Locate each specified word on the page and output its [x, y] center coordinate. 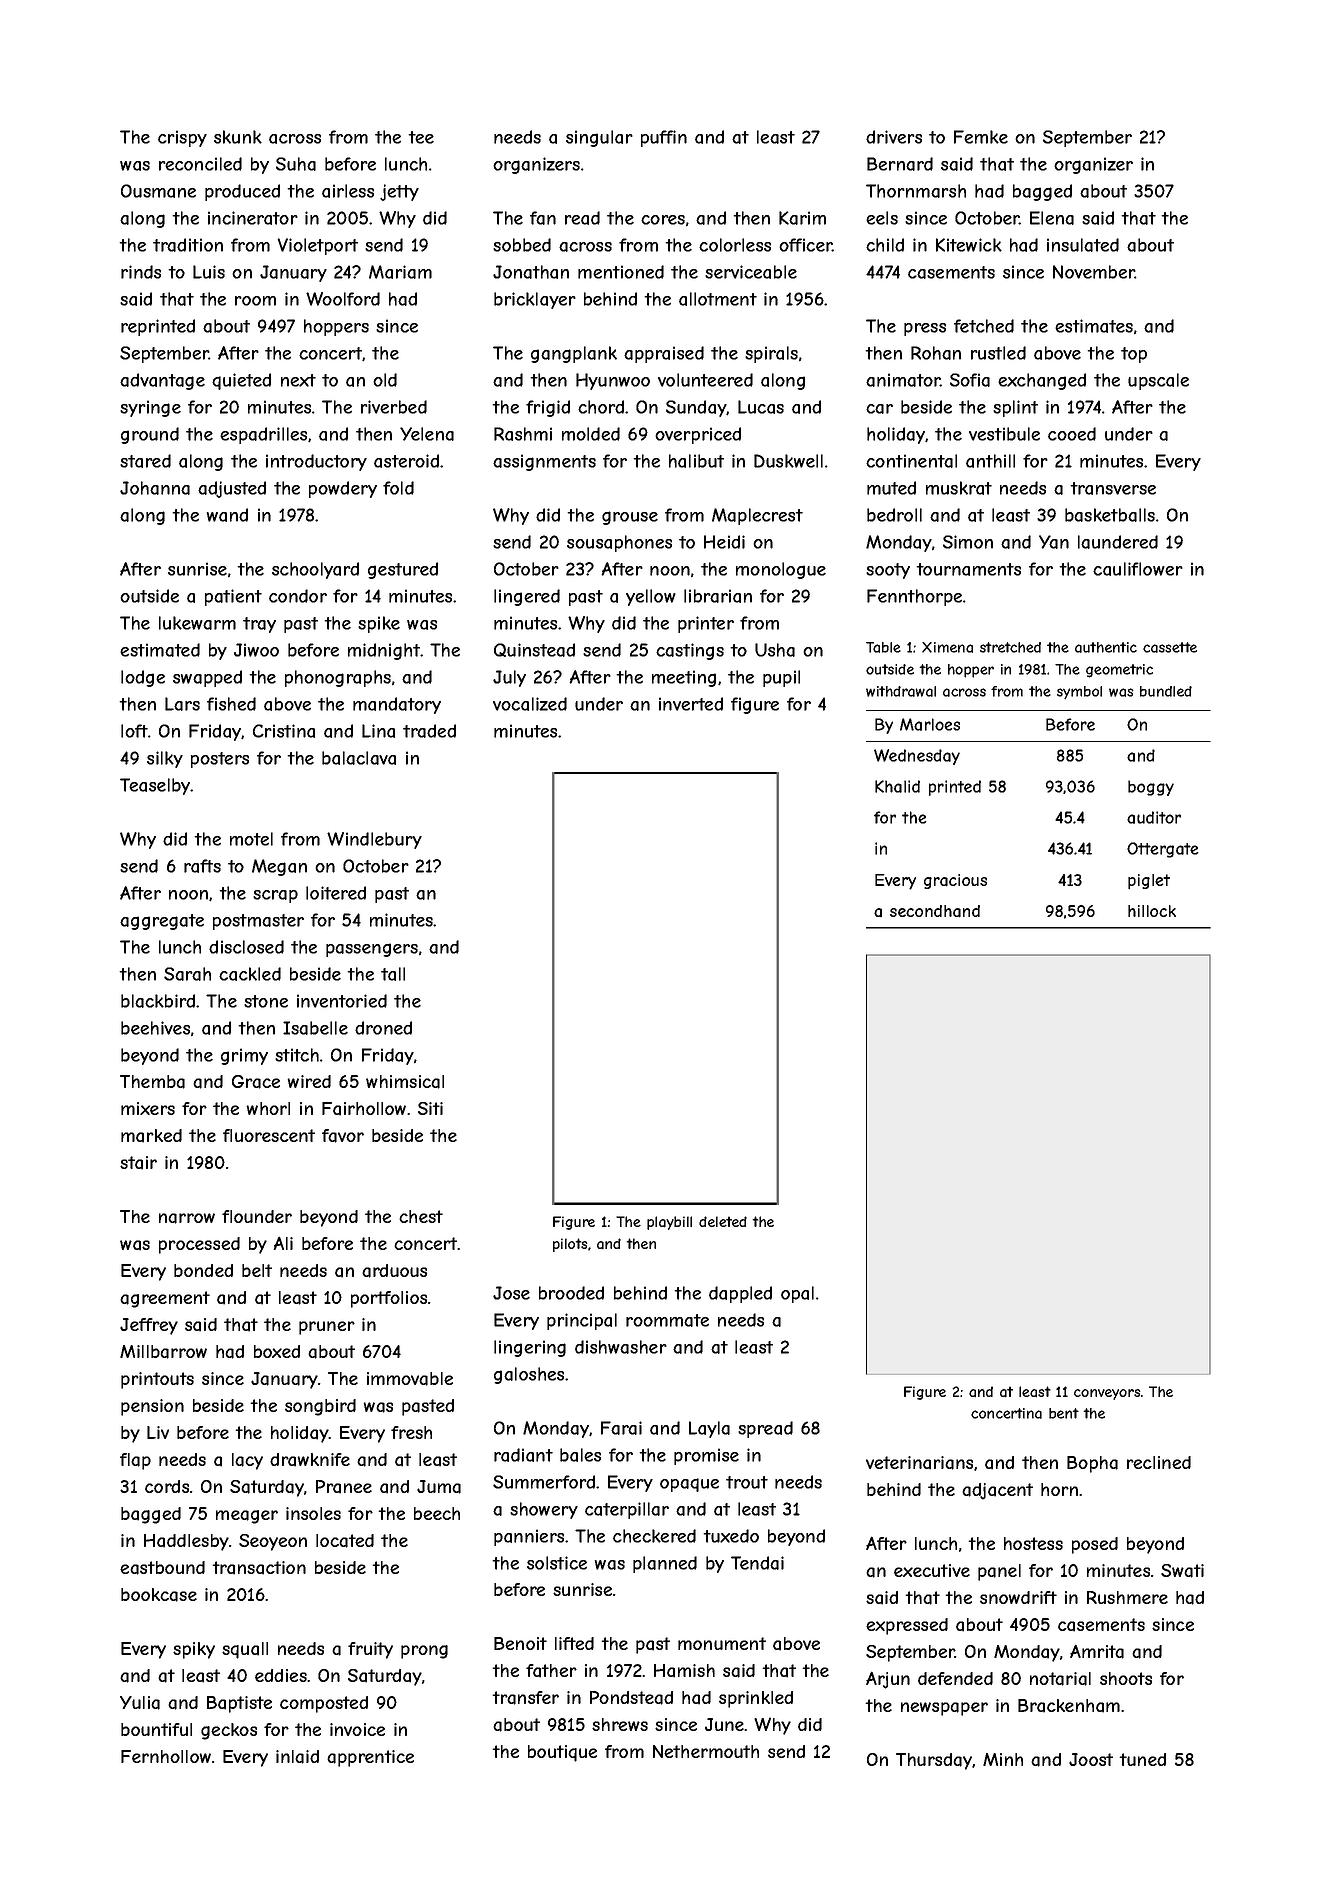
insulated [1083, 245]
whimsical [405, 1082]
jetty [399, 192]
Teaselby [155, 786]
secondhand [935, 911]
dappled [740, 1294]
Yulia [140, 1703]
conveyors [1107, 1394]
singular [599, 138]
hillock [1152, 911]
